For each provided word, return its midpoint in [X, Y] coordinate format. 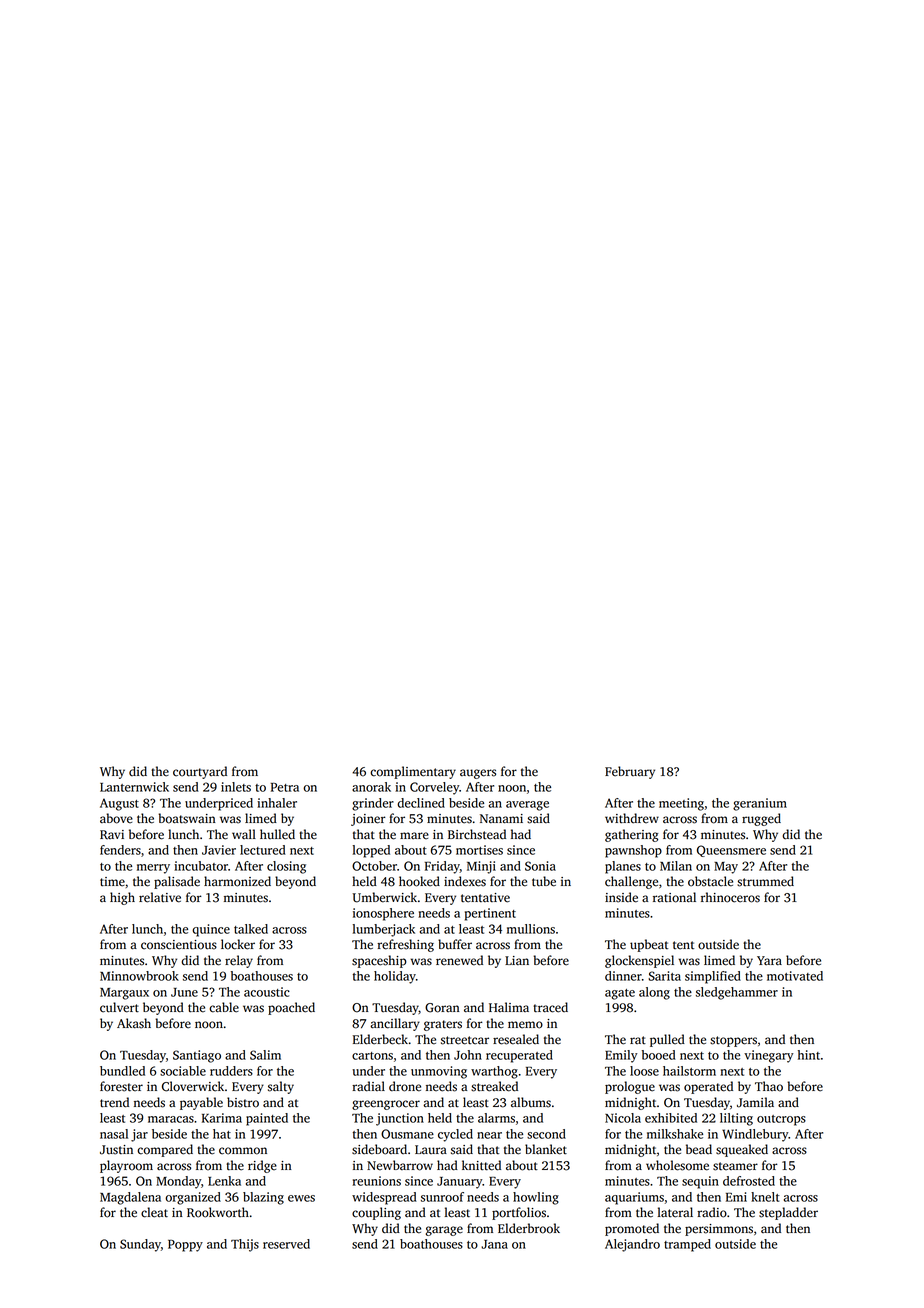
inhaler [277, 803]
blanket [546, 1149]
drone [405, 1086]
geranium [760, 804]
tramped [687, 1245]
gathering [631, 835]
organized [193, 1198]
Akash [134, 1023]
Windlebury [755, 1135]
